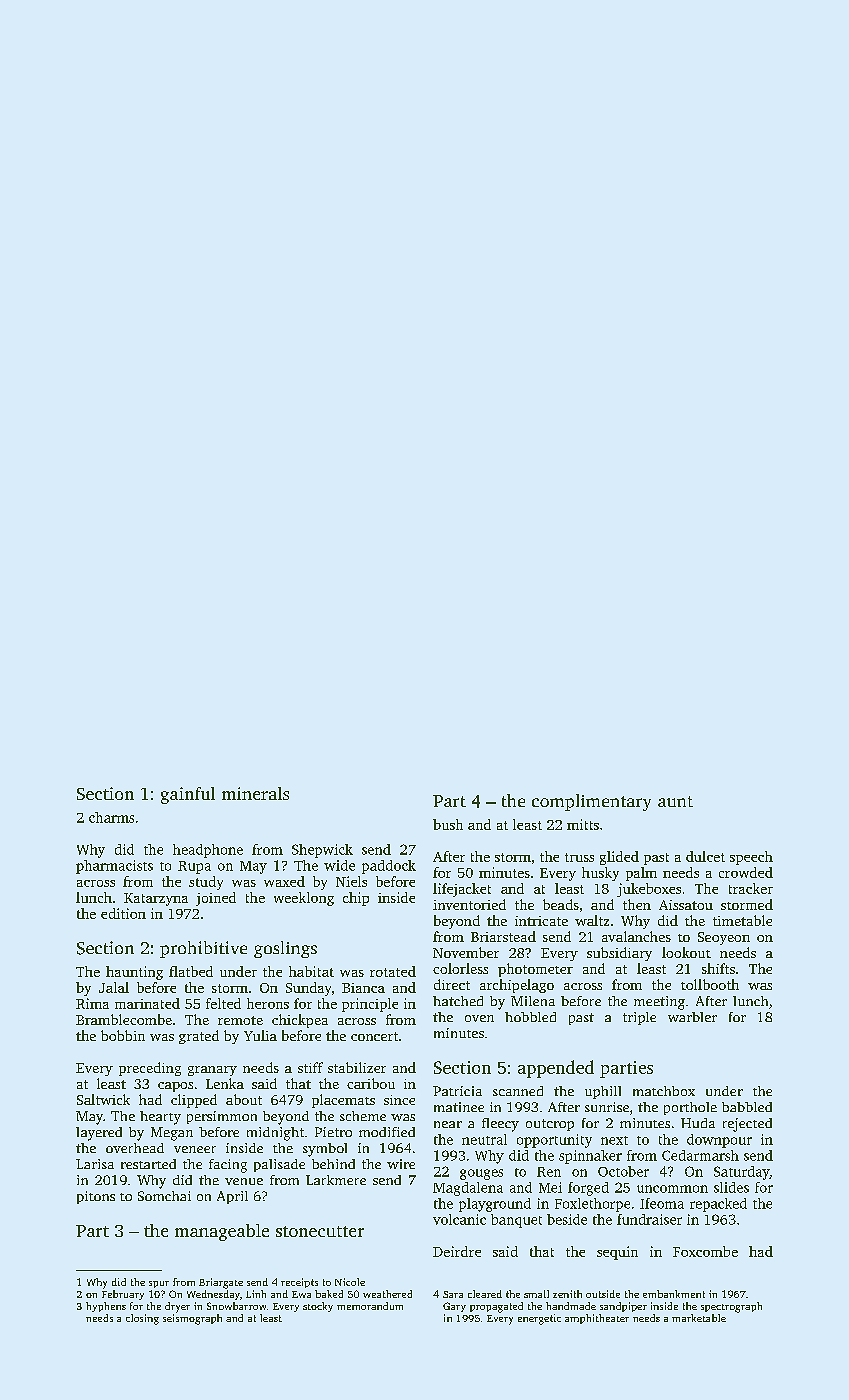 The image size is (849, 1400). Describe the element at coordinates (705, 856) in the page. I see `dulcet` at that location.
